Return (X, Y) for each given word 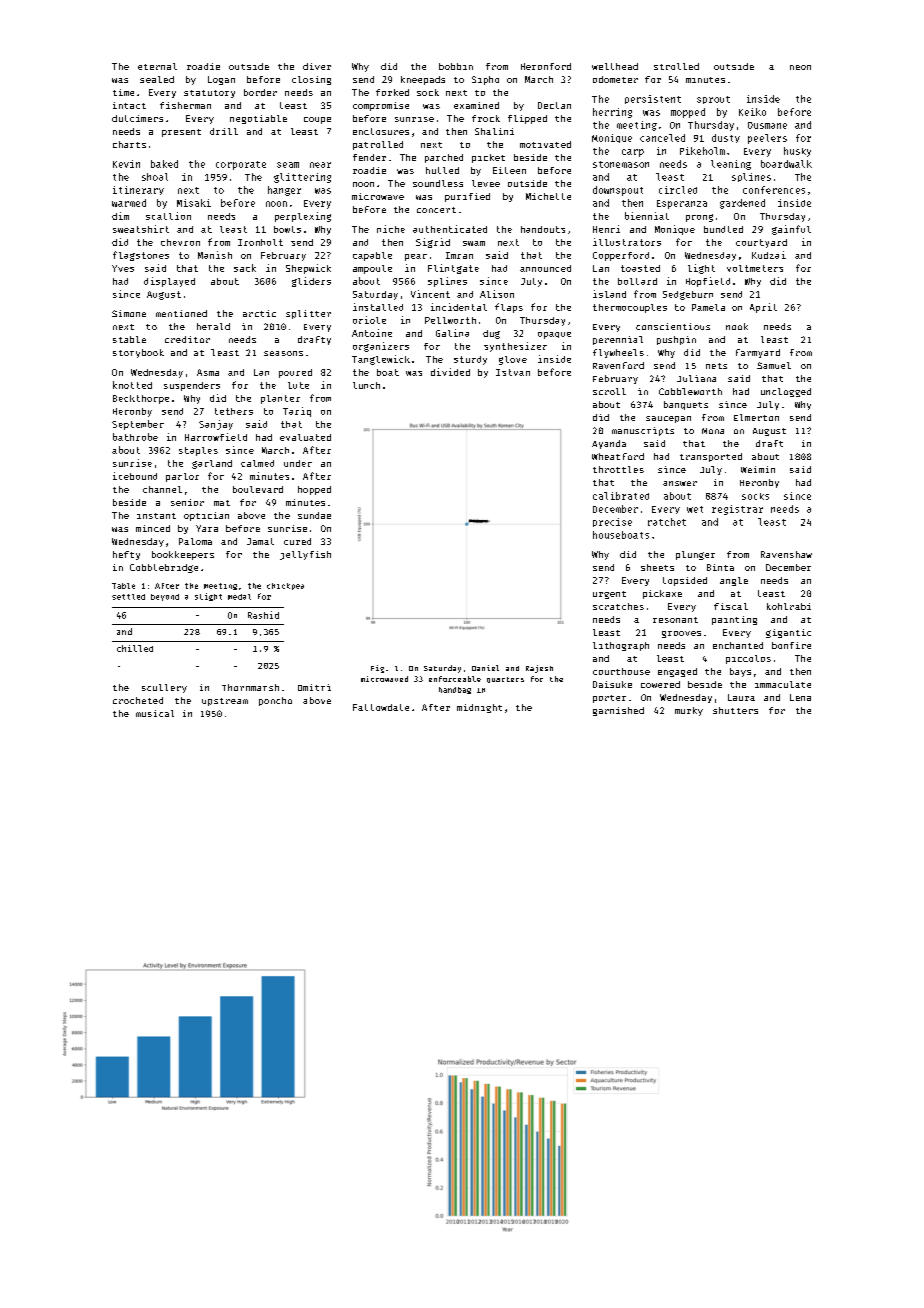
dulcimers (137, 118)
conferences (774, 190)
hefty (126, 555)
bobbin (456, 66)
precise (612, 522)
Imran (459, 255)
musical (155, 713)
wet (695, 509)
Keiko (752, 112)
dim (120, 216)
